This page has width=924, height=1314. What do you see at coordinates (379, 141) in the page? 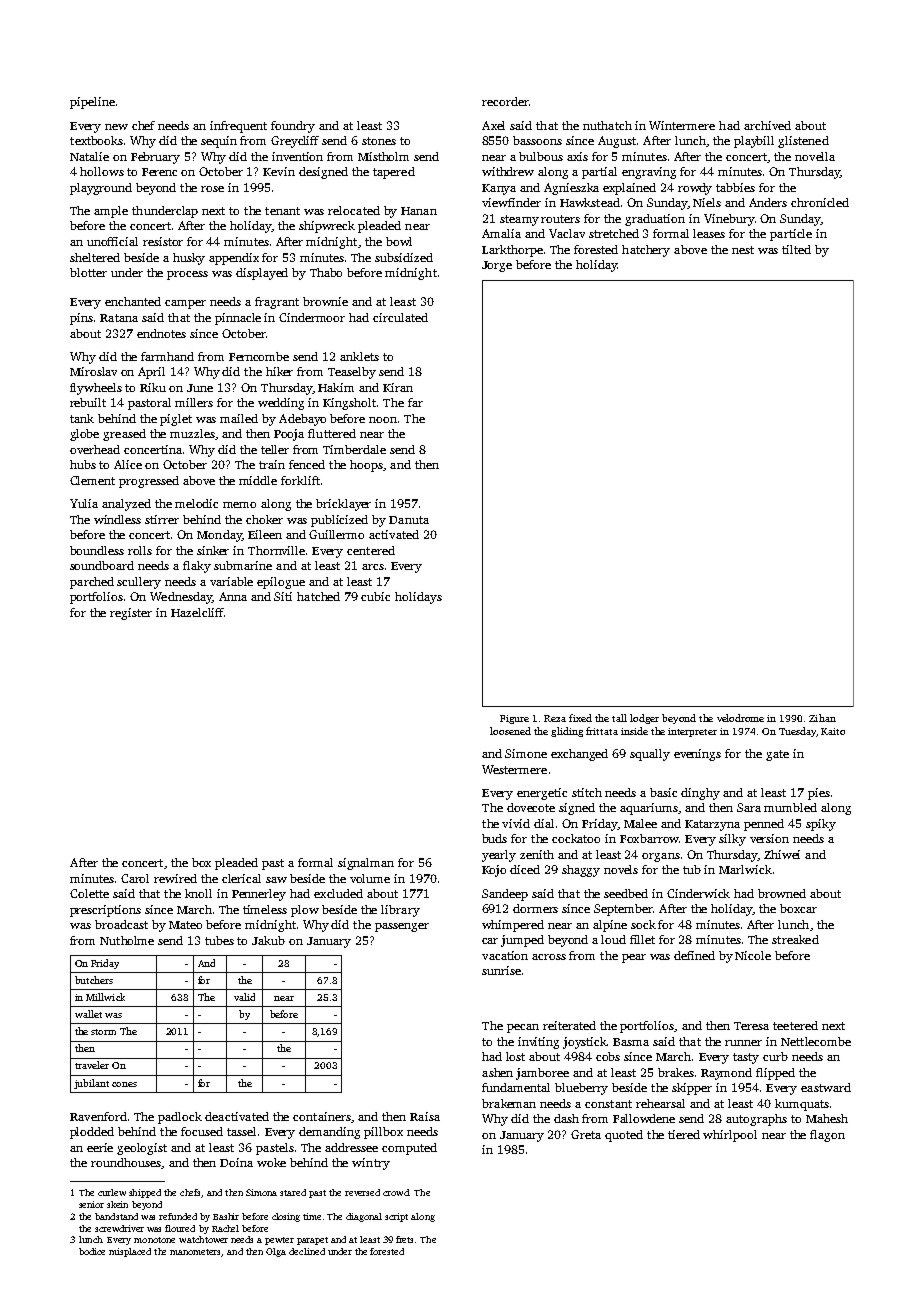
I see `stones` at bounding box center [379, 141].
